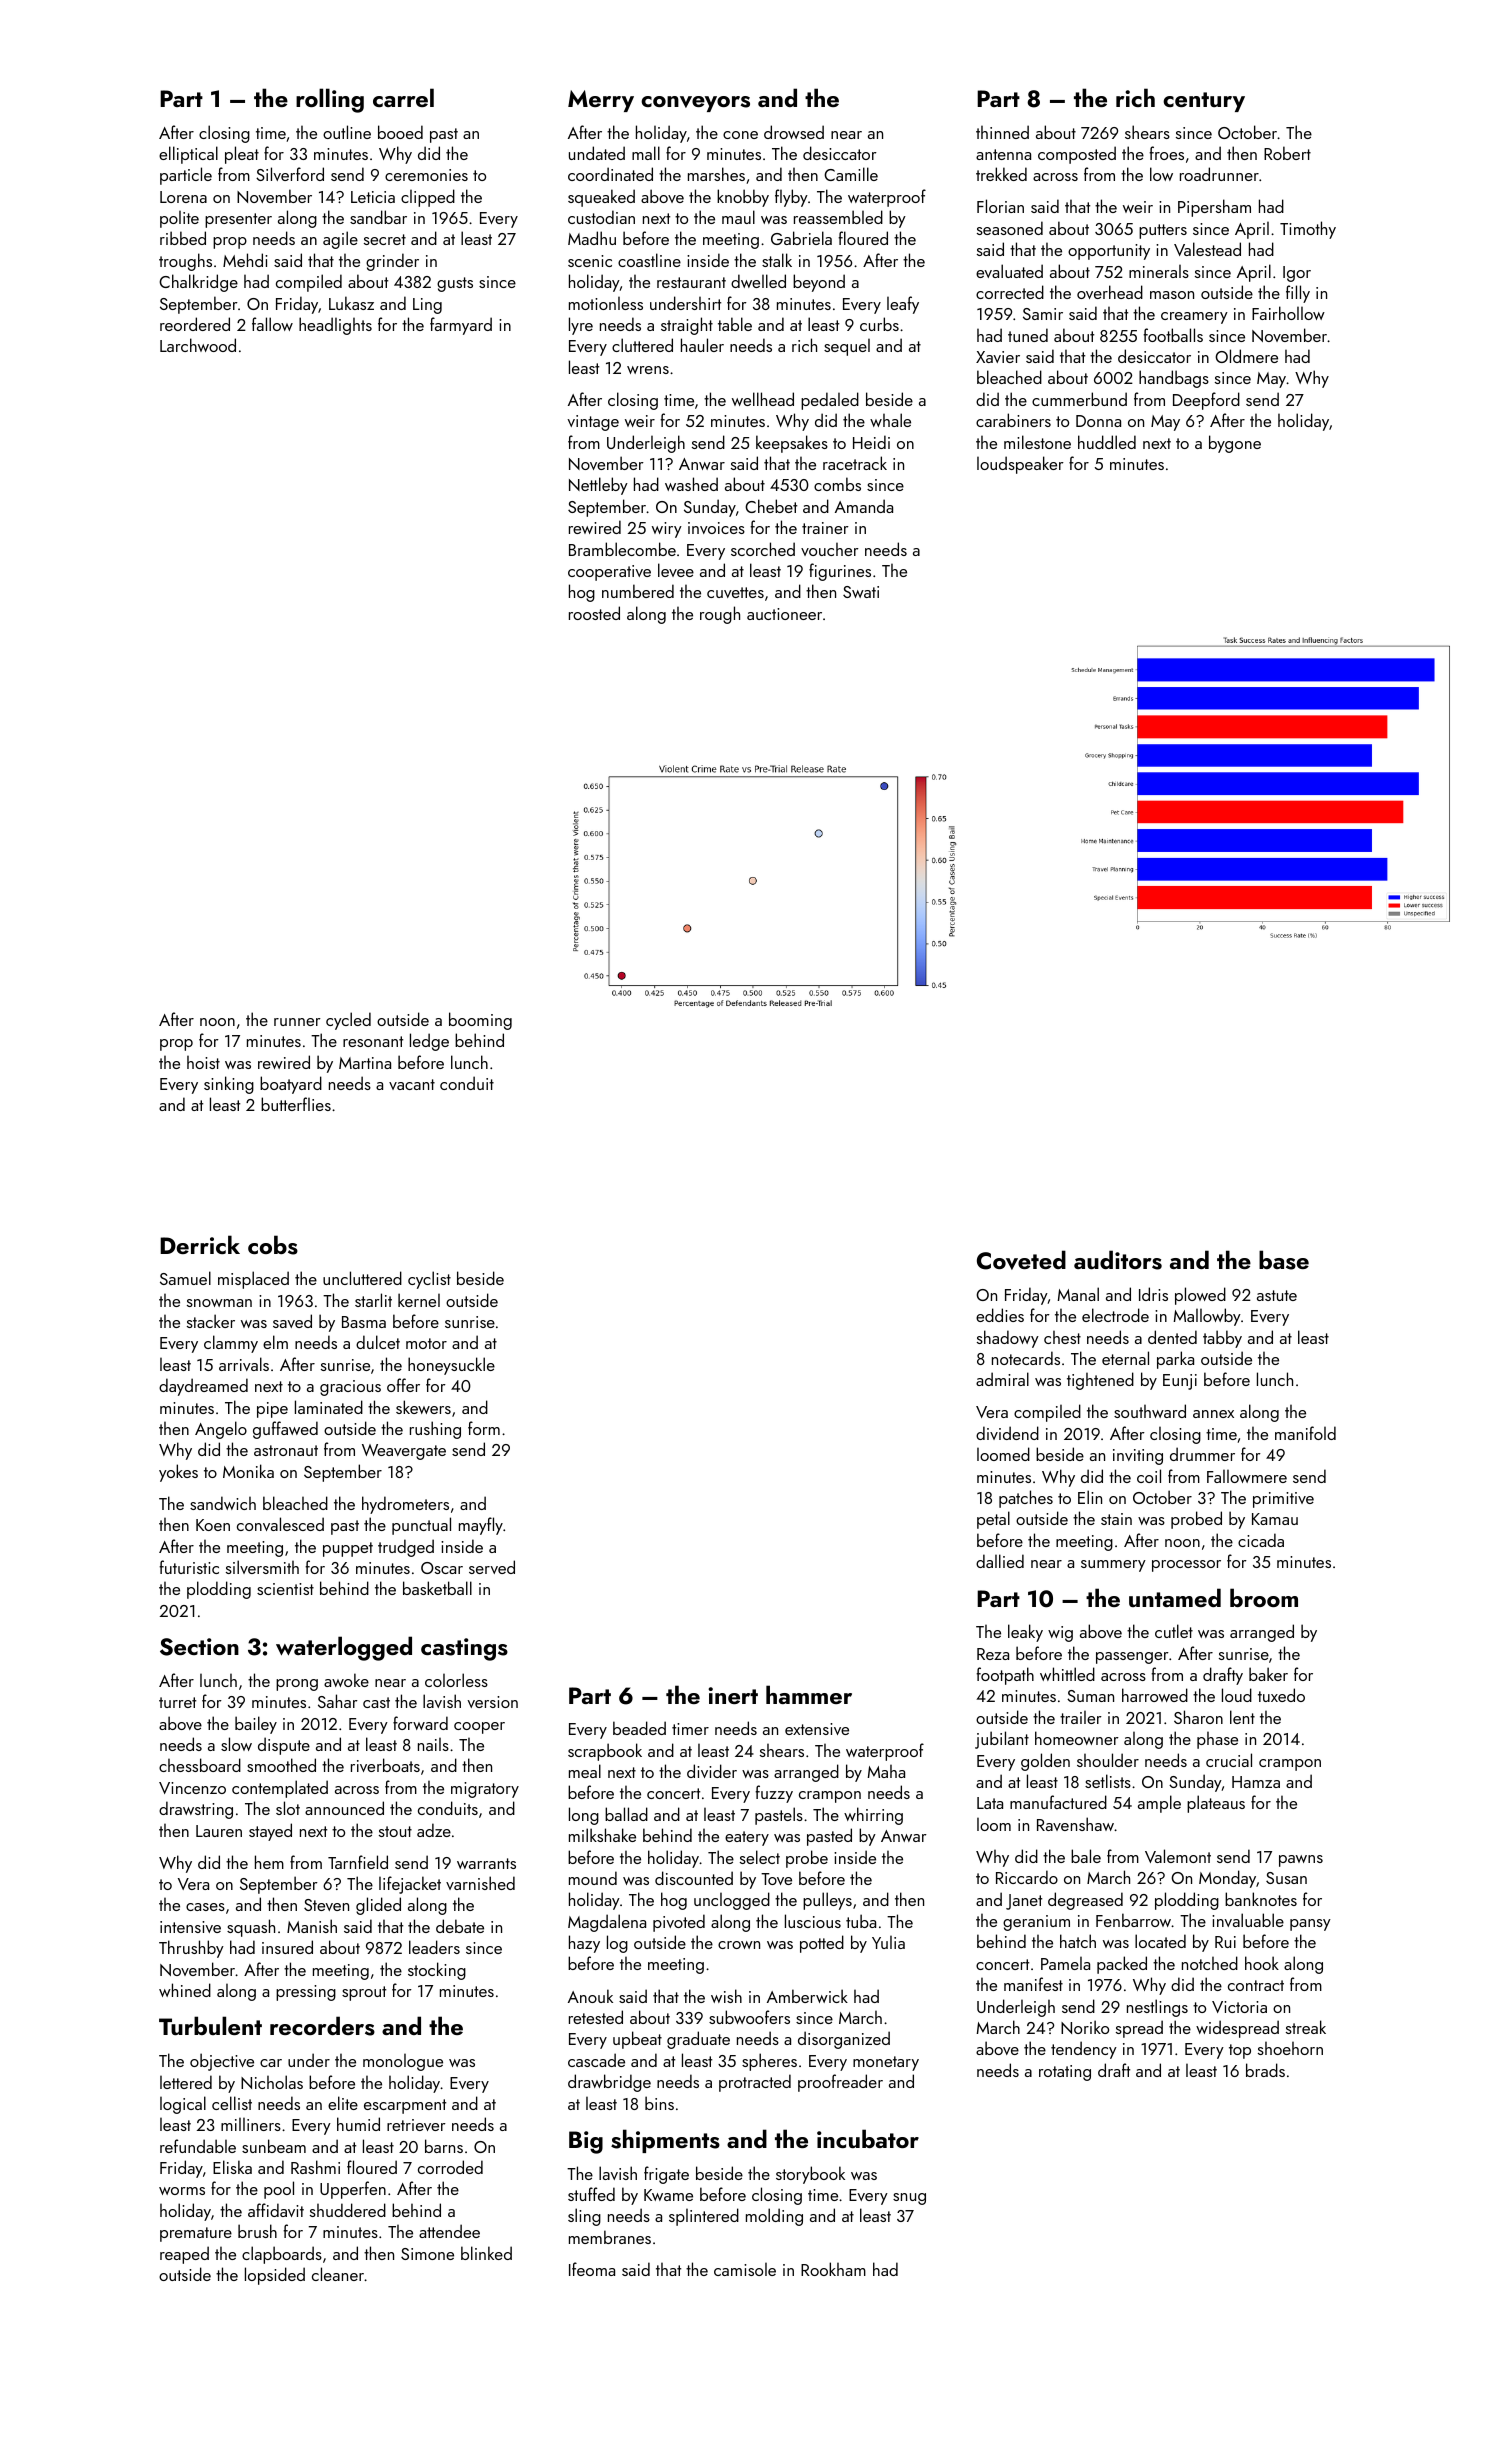 This image has width=1496, height=2464. Describe the element at coordinates (358, 1862) in the image. I see `Tarnfield` at that location.
